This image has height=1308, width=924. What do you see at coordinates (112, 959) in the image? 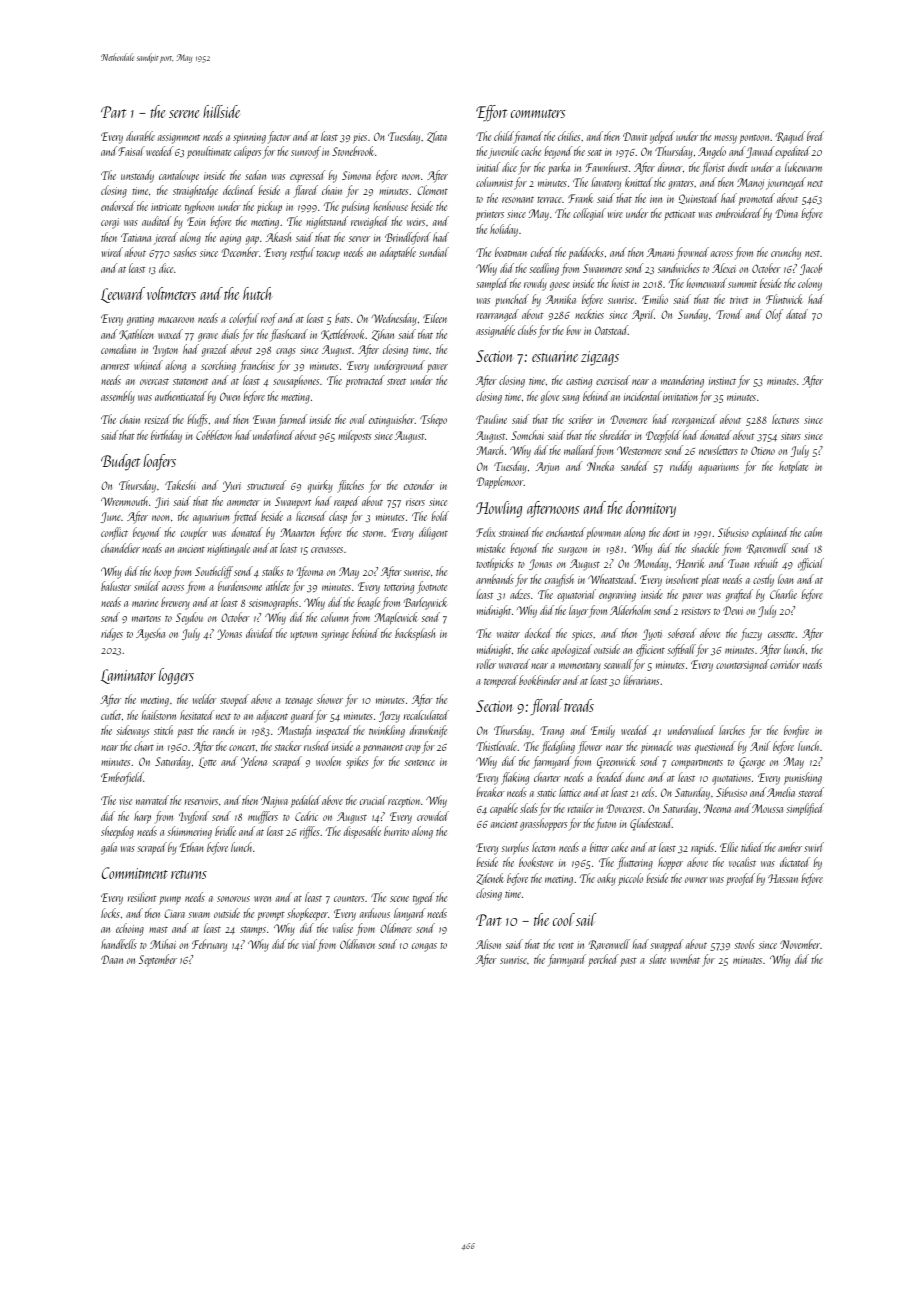
I see `Daan` at bounding box center [112, 959].
